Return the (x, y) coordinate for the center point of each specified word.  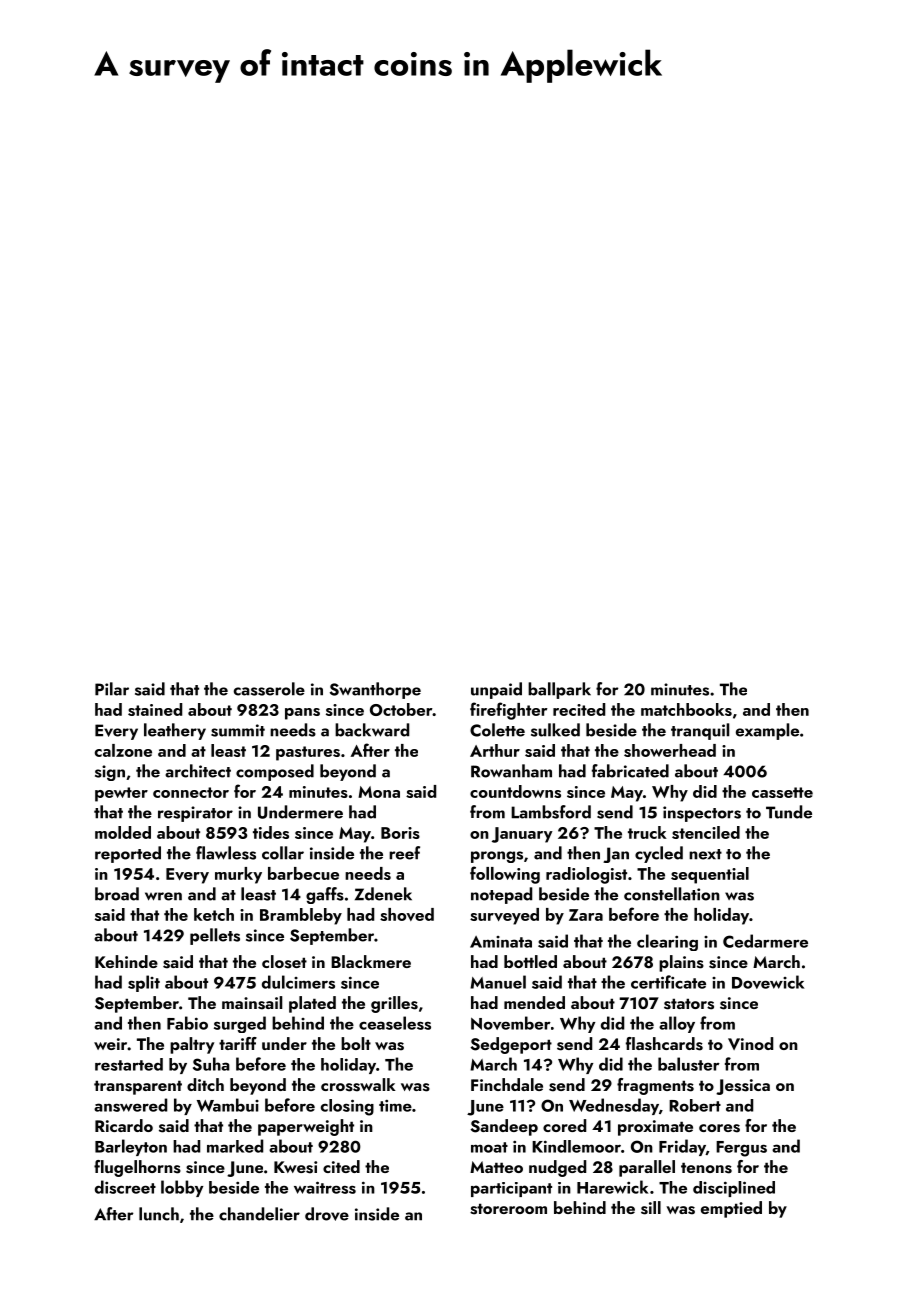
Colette (497, 730)
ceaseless (395, 1023)
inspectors (702, 814)
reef (404, 853)
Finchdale (507, 1084)
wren (163, 896)
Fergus (741, 1149)
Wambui (228, 1105)
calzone (123, 750)
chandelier (259, 1214)
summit (238, 730)
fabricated (630, 771)
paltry (192, 1045)
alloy (677, 1024)
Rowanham (511, 771)
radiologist (586, 875)
